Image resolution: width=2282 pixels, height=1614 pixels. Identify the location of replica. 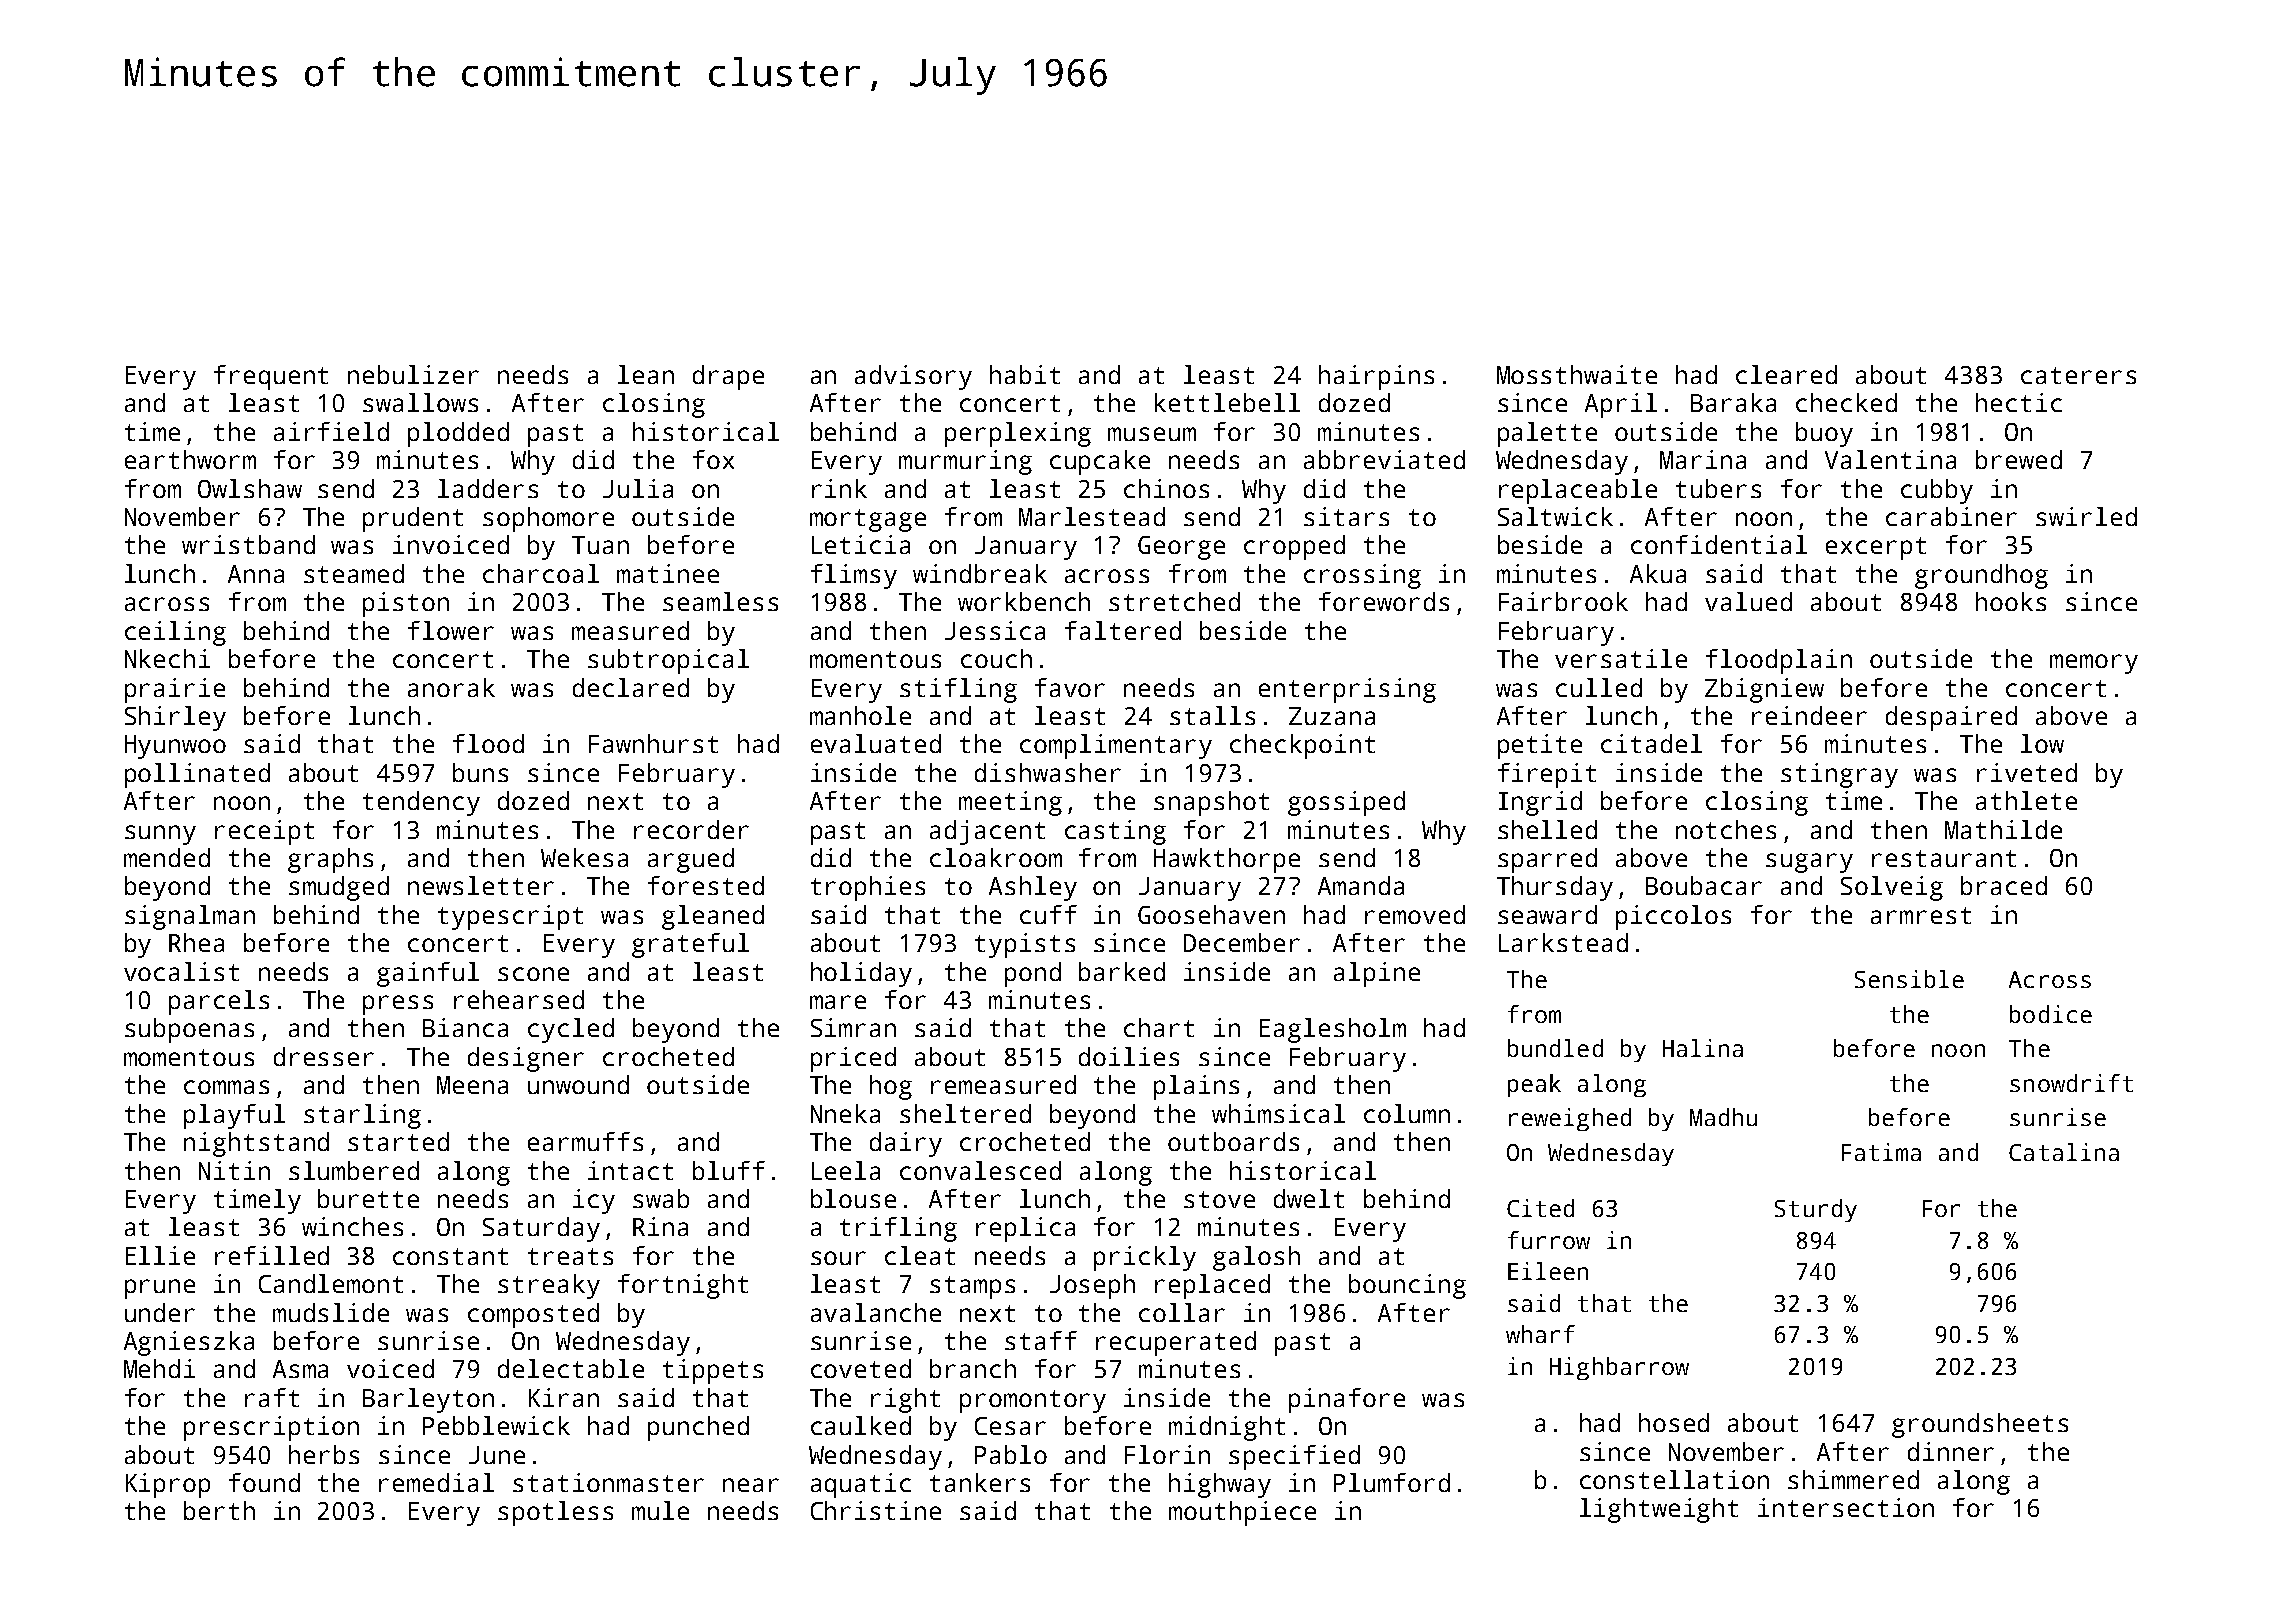
(1025, 1229).
